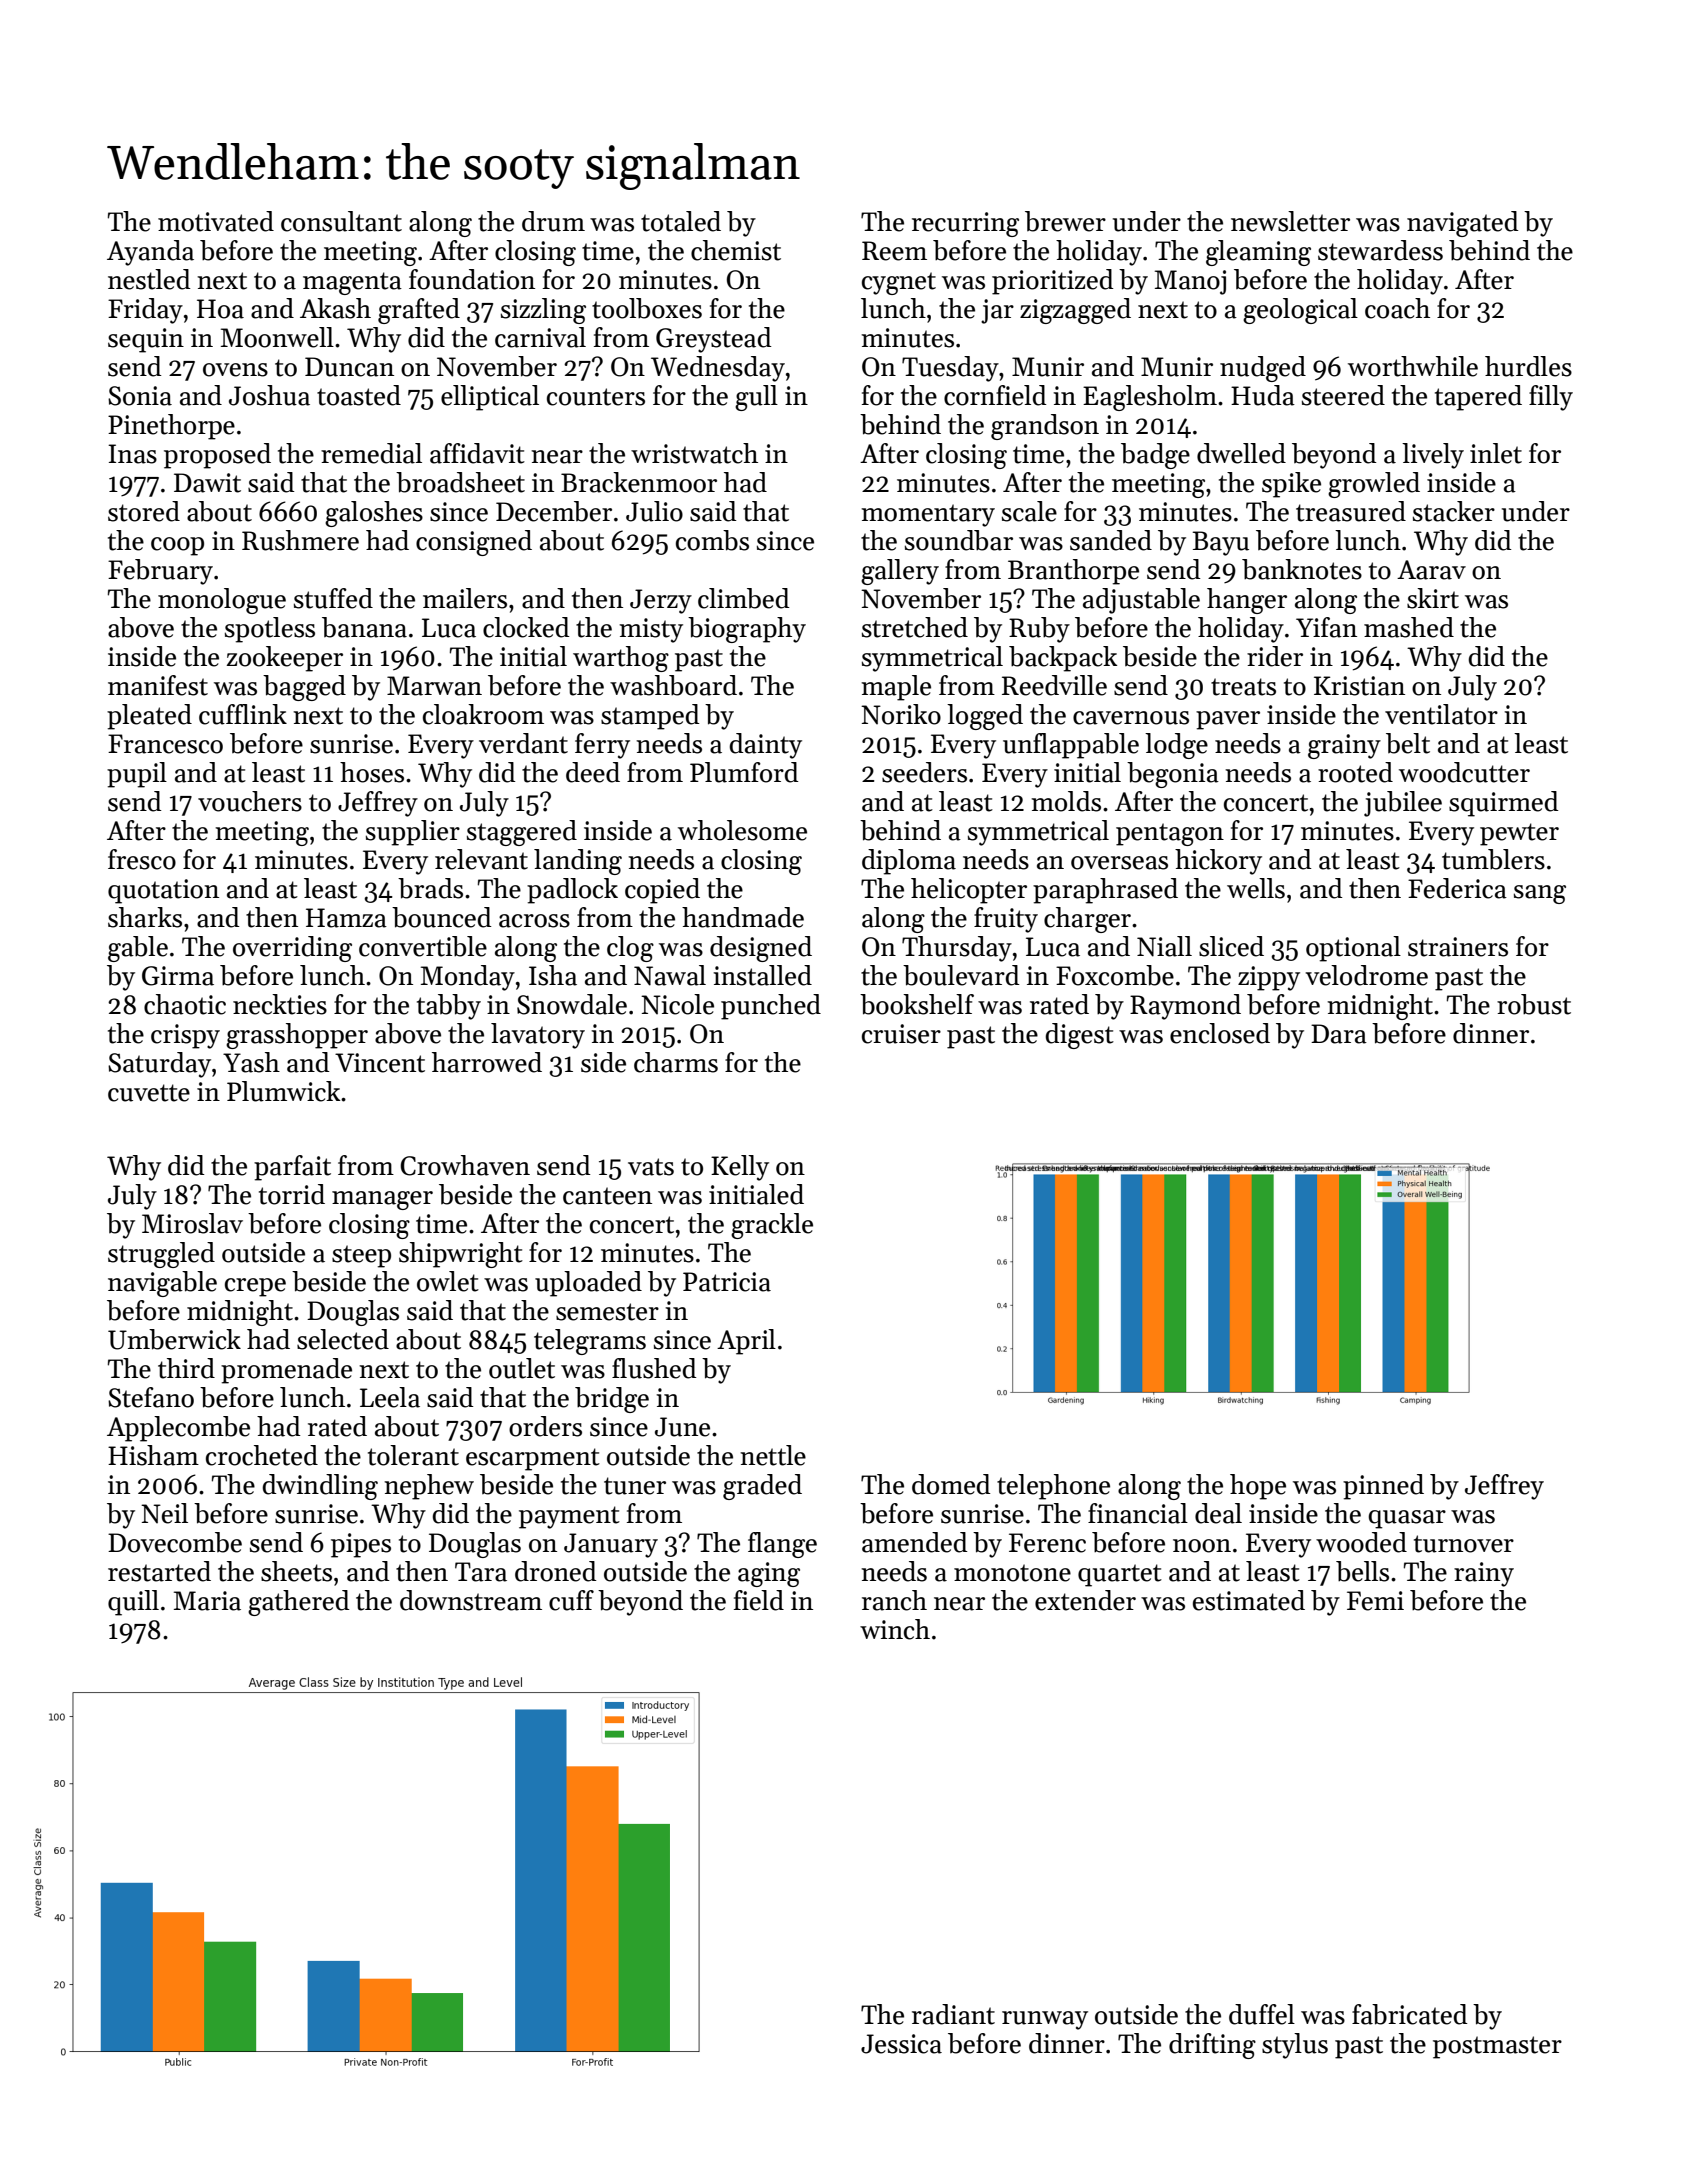 This screenshot has height=2178, width=1683. What do you see at coordinates (895, 1629) in the screenshot?
I see `winch` at bounding box center [895, 1629].
